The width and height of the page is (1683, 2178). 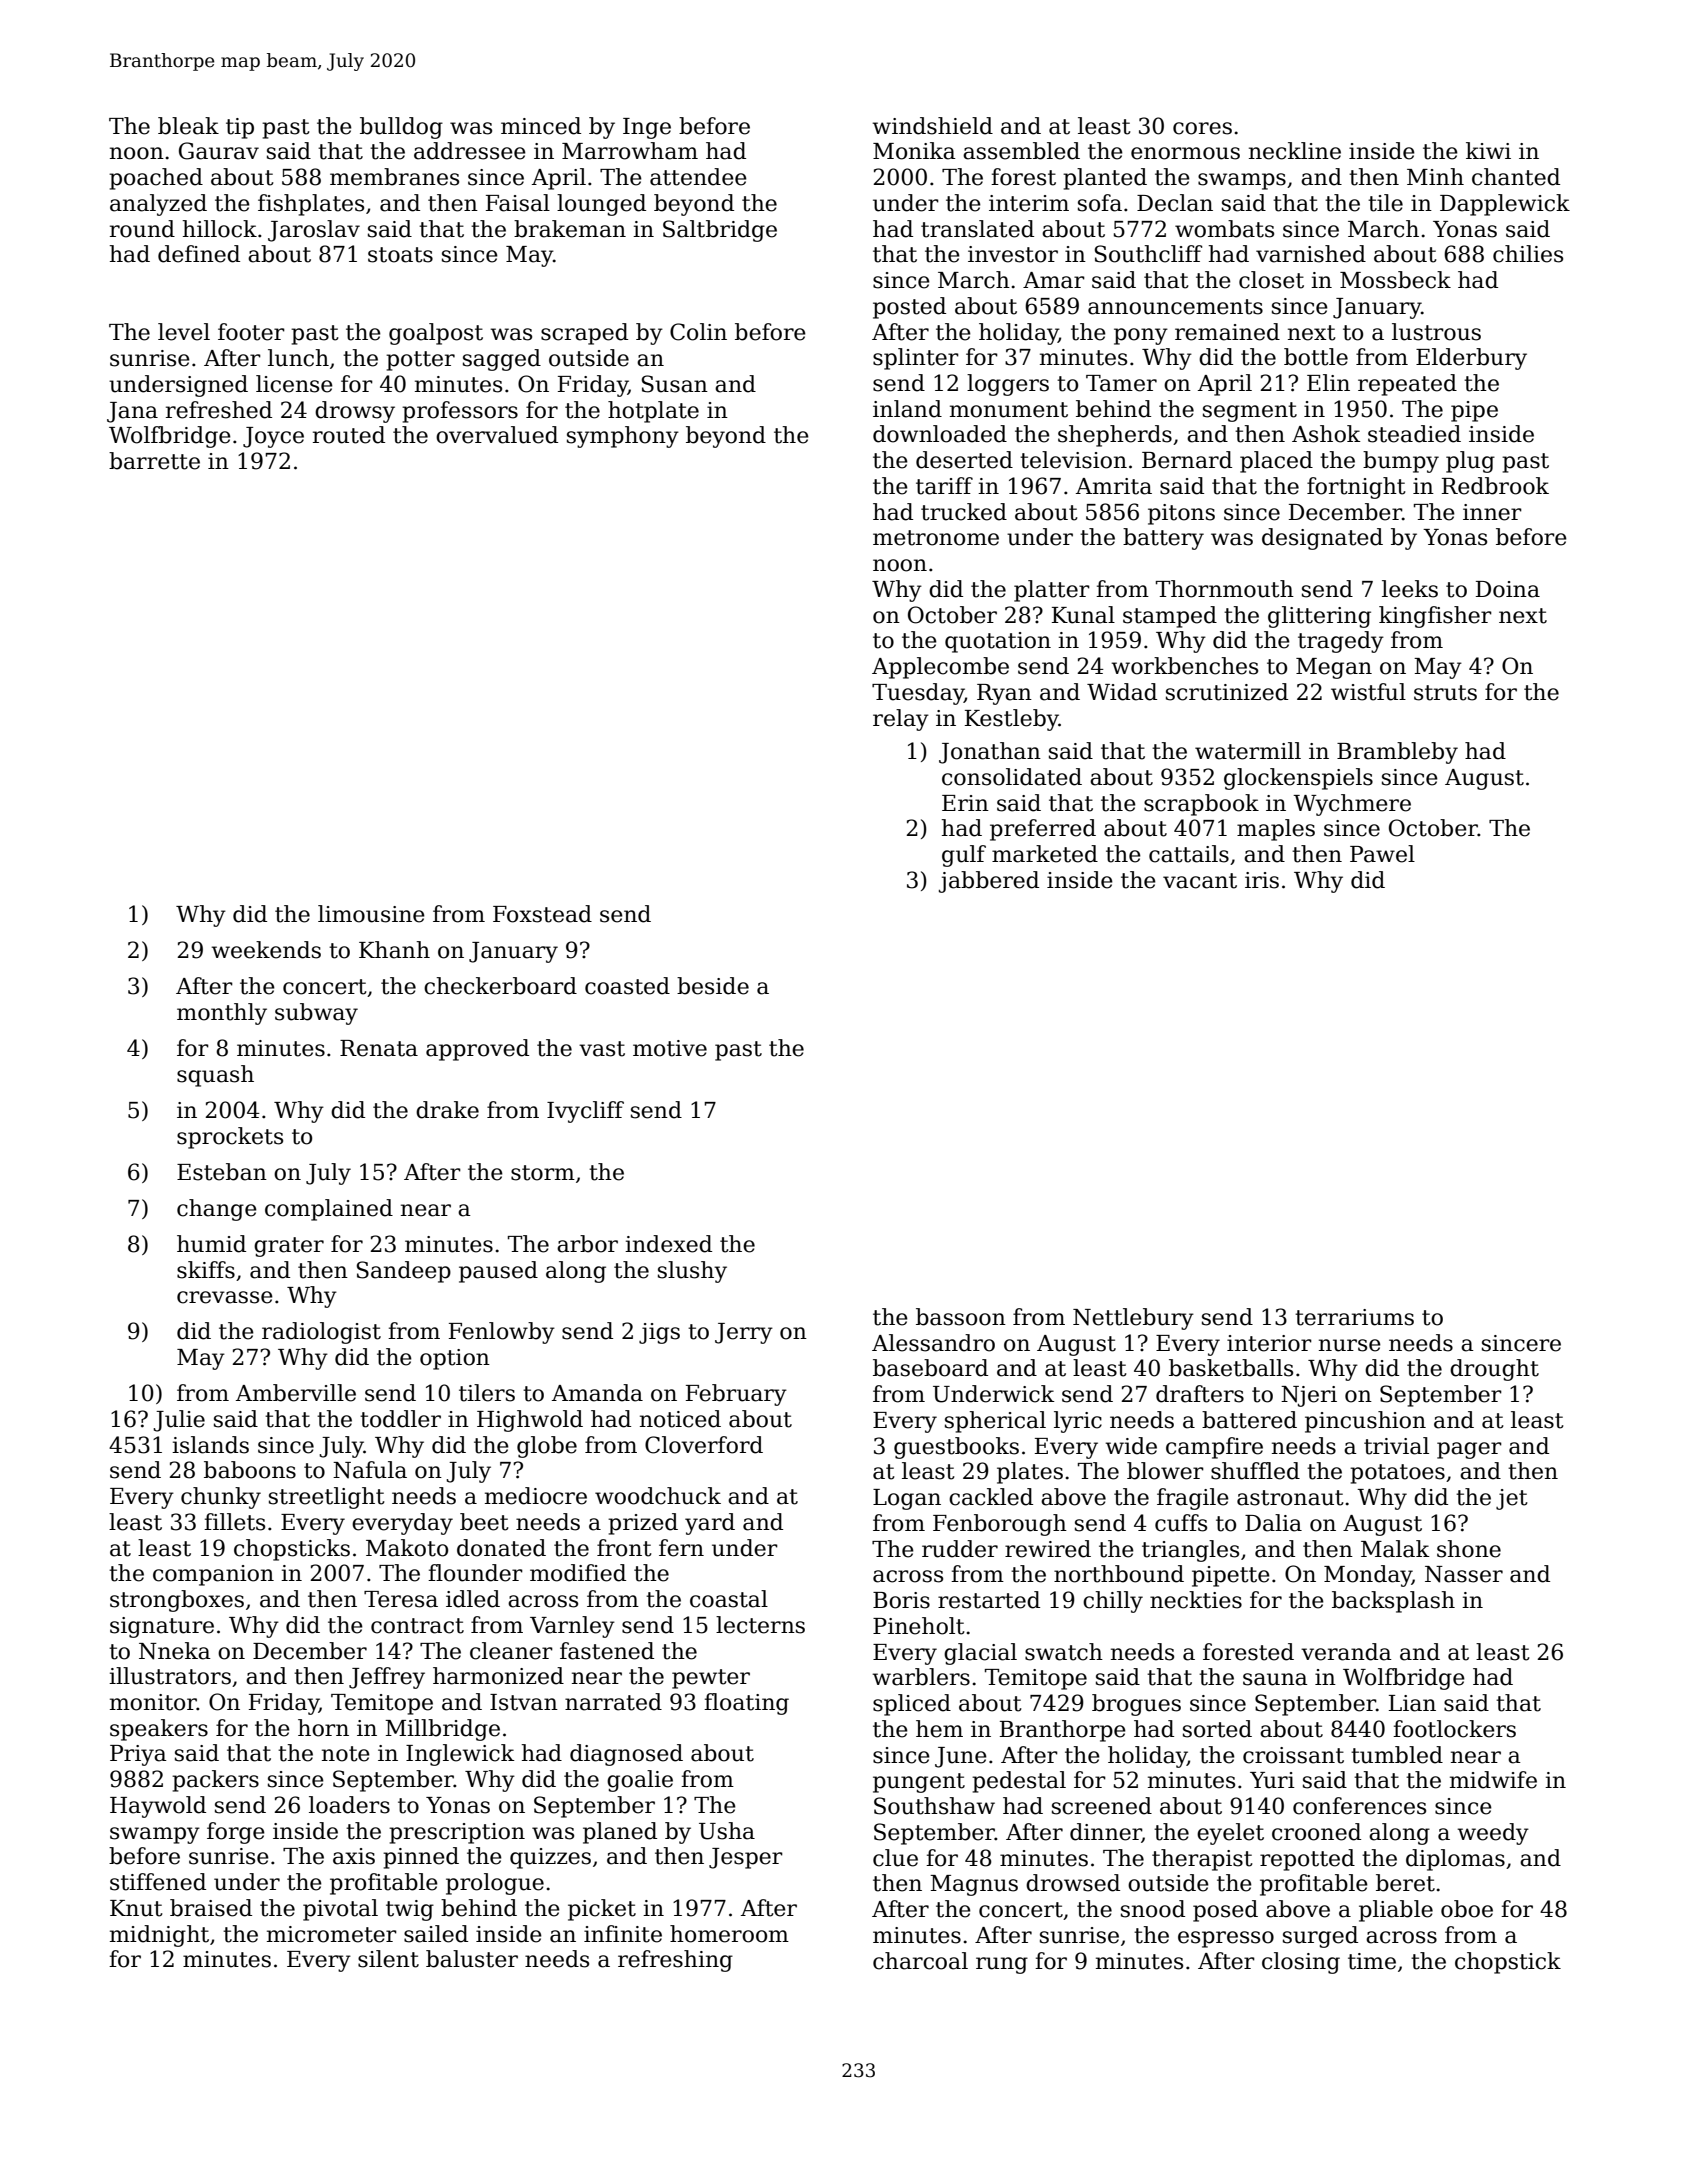 I want to click on bleak, so click(x=188, y=126).
